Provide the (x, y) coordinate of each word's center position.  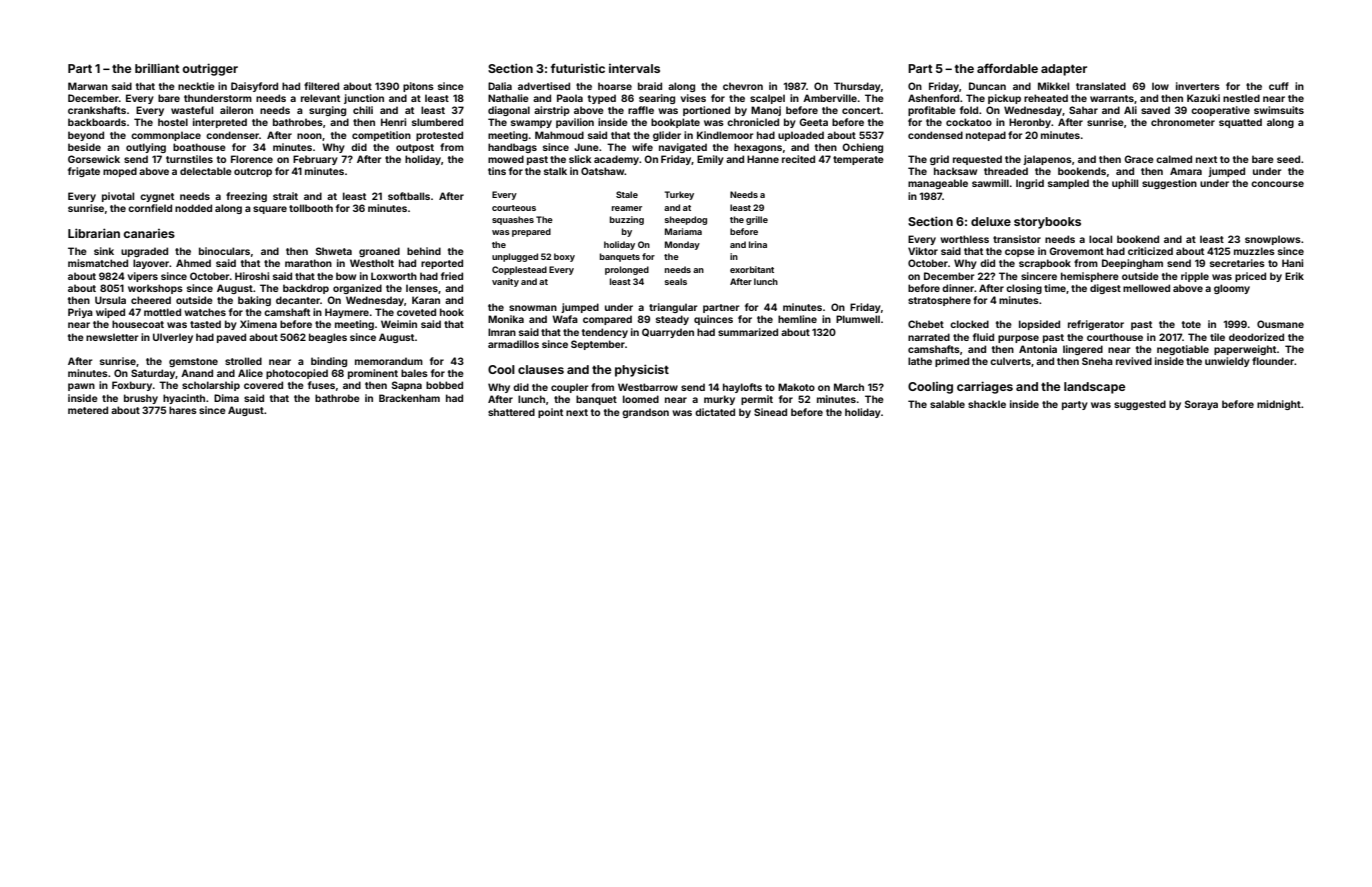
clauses (541, 369)
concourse (1277, 184)
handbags (512, 148)
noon (309, 136)
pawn (81, 387)
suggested (1140, 405)
